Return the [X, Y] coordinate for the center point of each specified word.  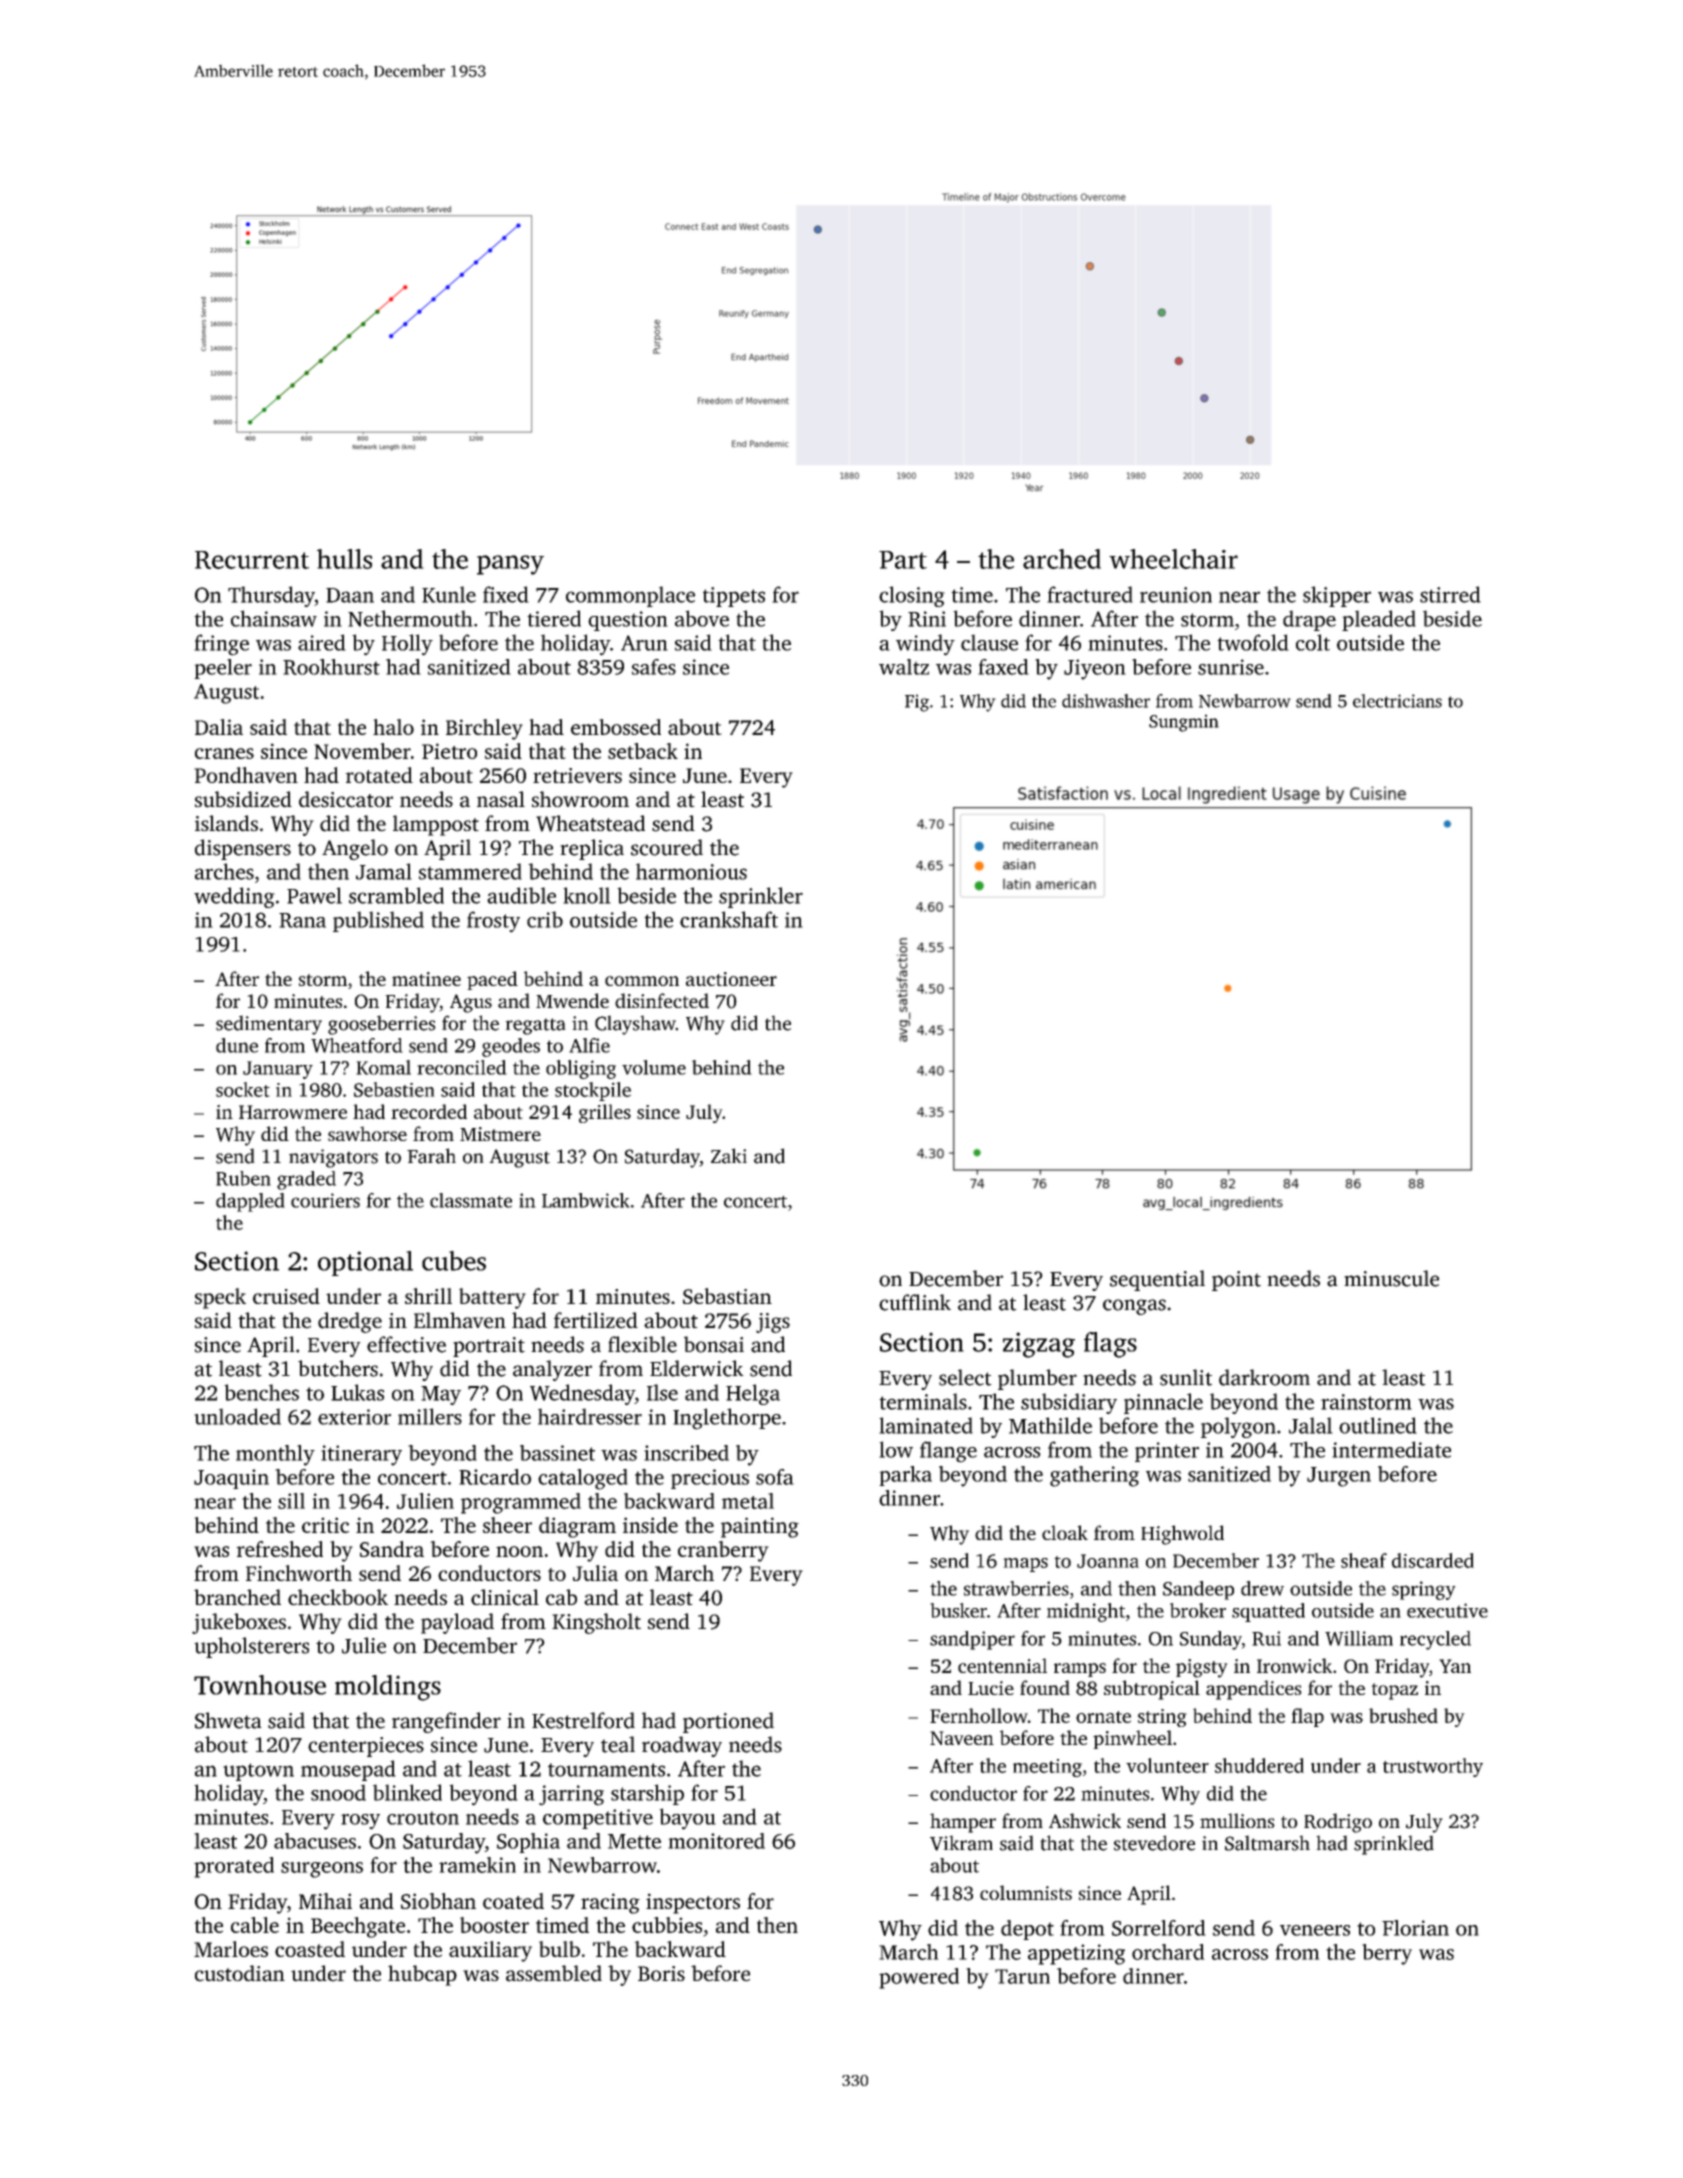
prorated [234, 1867]
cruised [286, 1296]
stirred [1450, 594]
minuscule [1391, 1278]
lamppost [436, 825]
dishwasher [1106, 701]
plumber [1037, 1379]
